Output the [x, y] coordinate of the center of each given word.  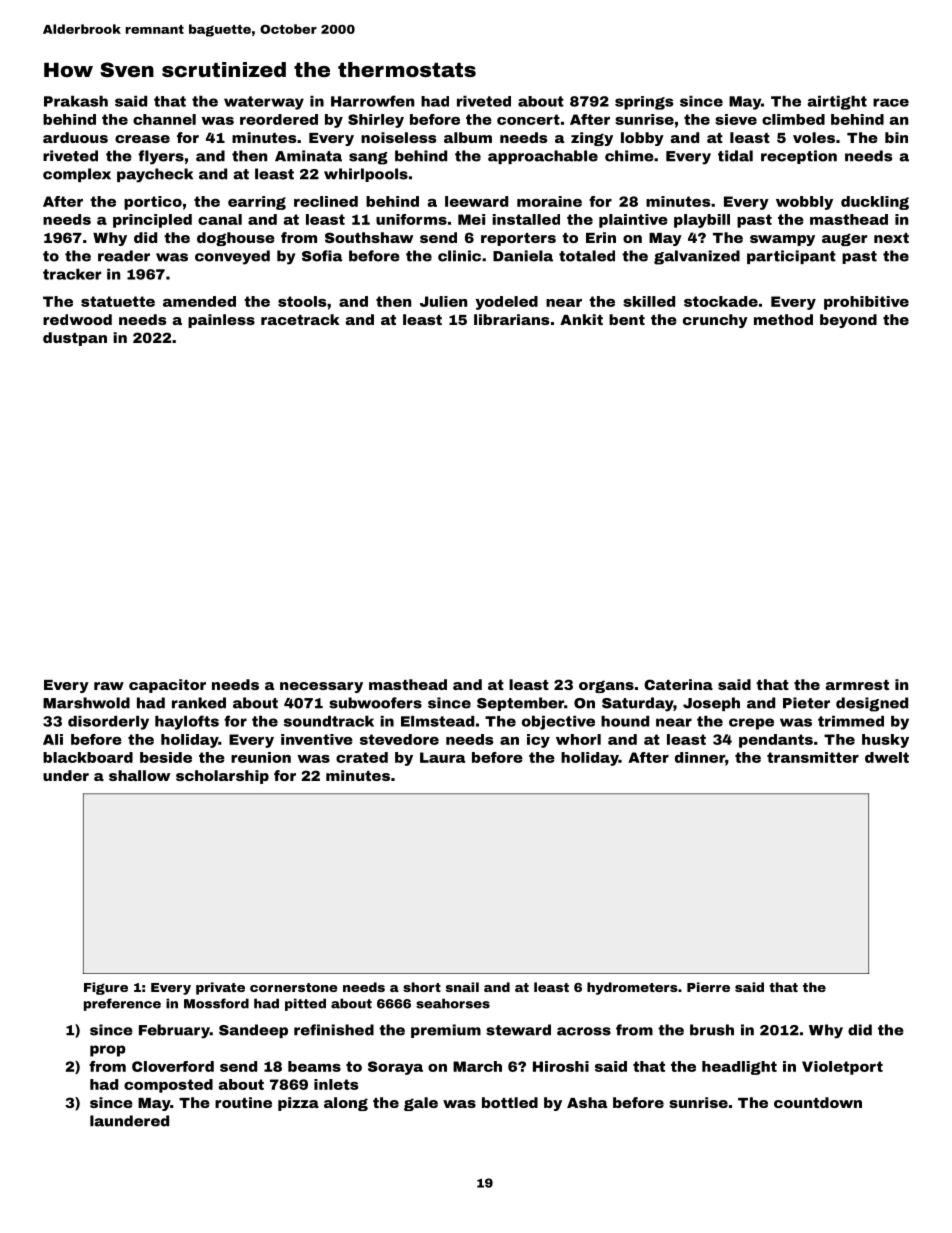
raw [109, 686]
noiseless [398, 137]
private [220, 988]
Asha [587, 1102]
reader [124, 256]
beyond [848, 321]
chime [629, 156]
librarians [511, 319]
